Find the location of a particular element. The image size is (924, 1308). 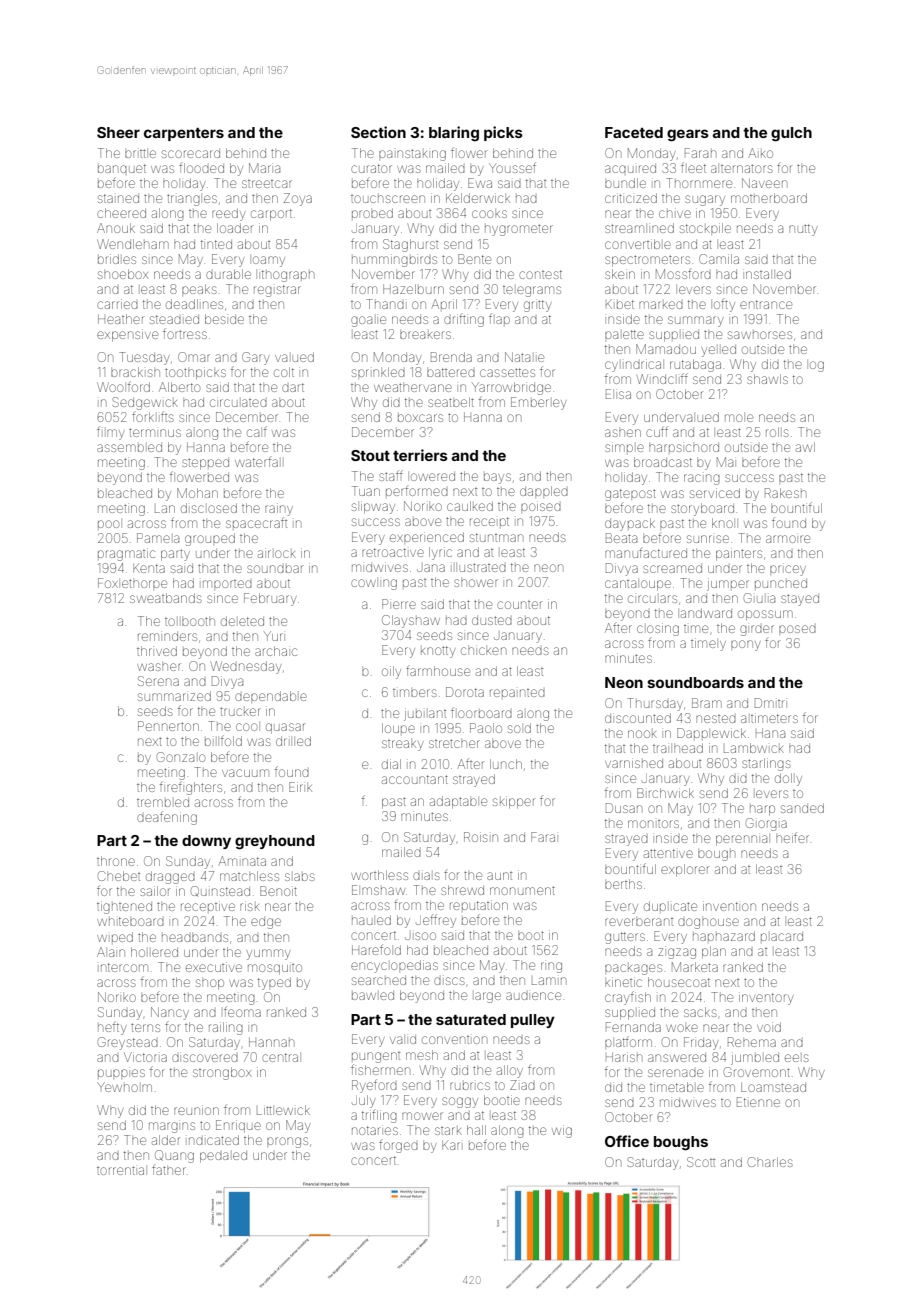

gatepost is located at coordinates (630, 495).
